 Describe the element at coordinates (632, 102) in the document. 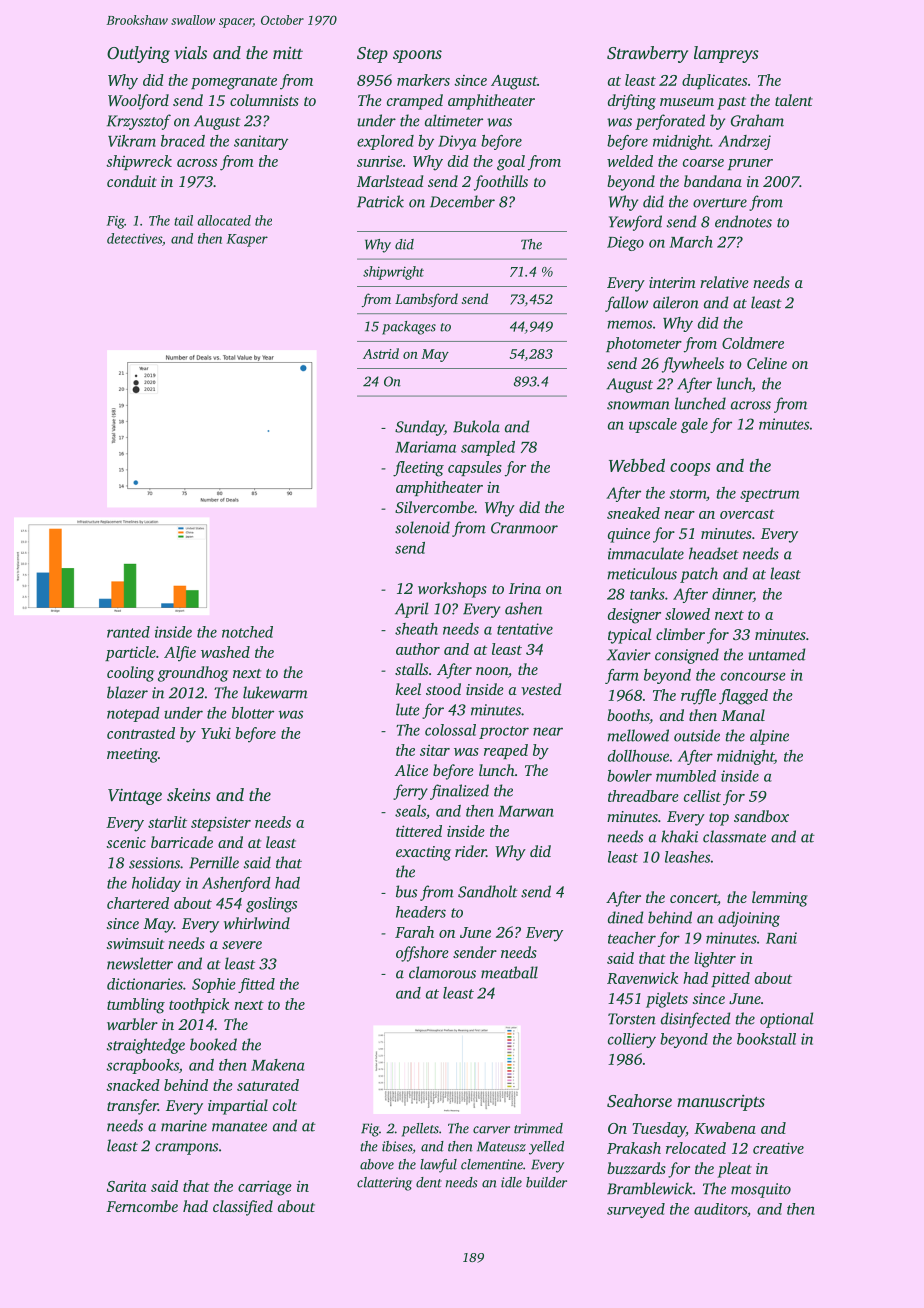

I see `drifting` at that location.
